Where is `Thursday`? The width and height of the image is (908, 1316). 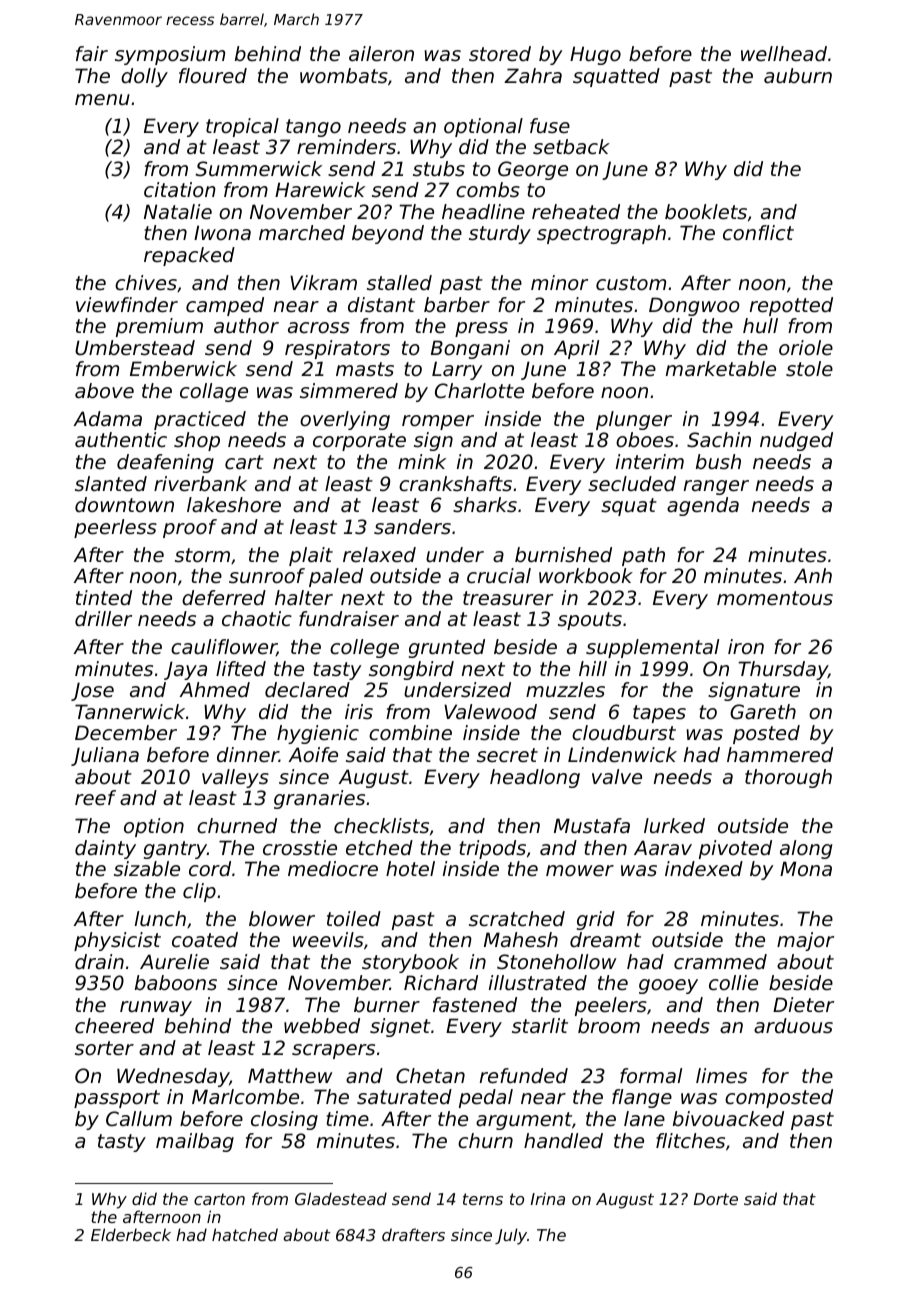
Thursday is located at coordinates (783, 670).
